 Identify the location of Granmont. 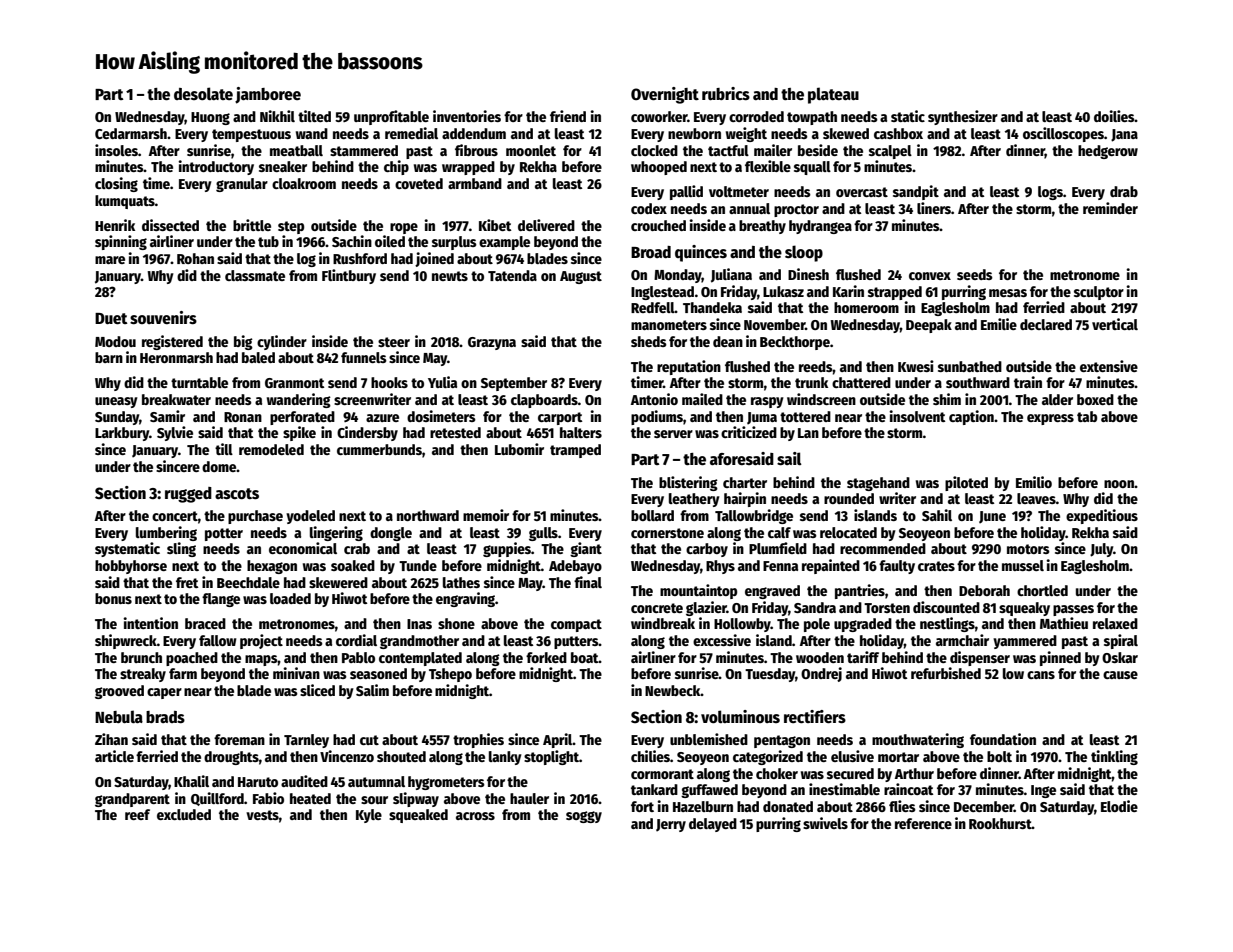
(294, 383).
